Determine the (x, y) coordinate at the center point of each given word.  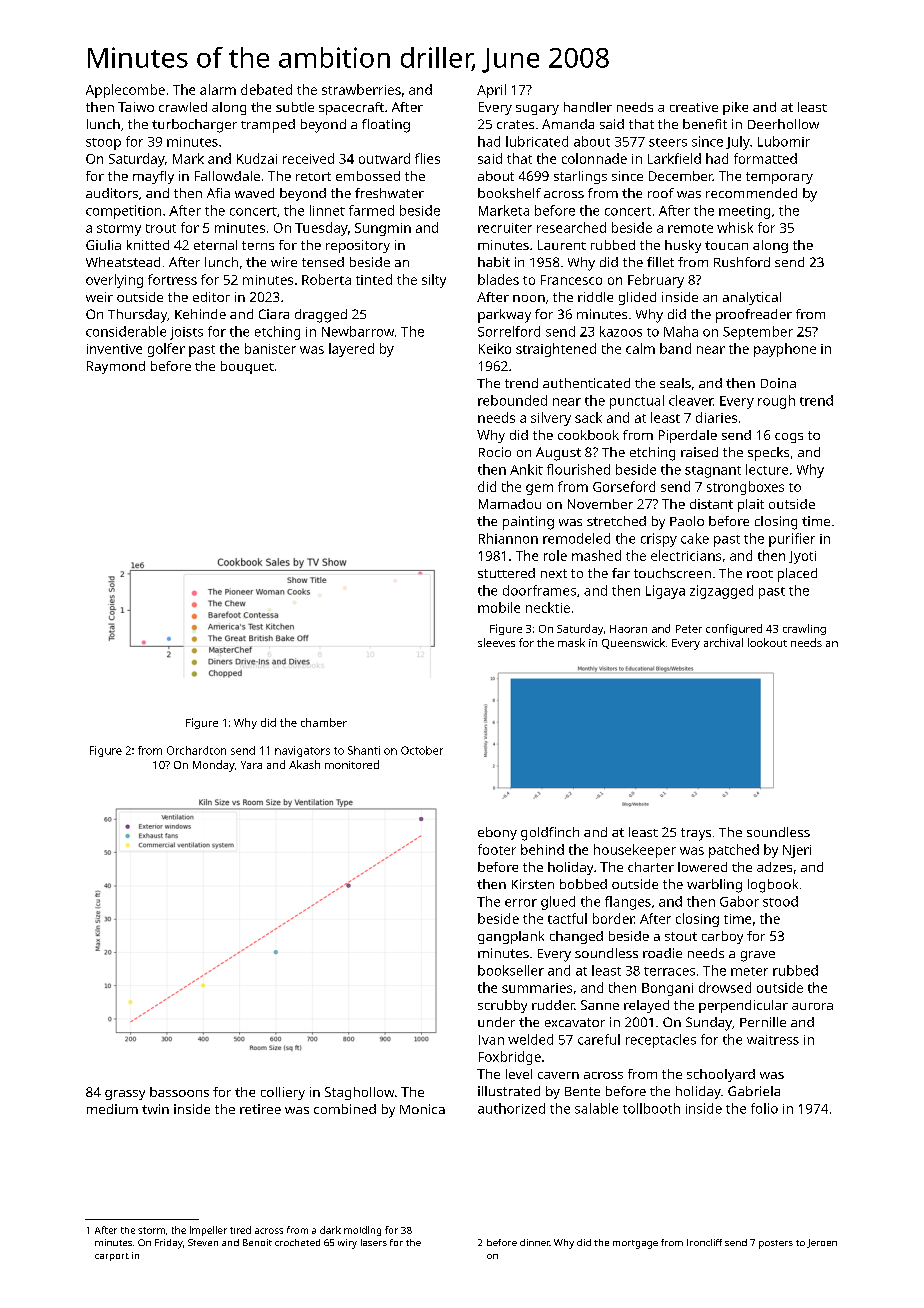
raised (699, 452)
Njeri (797, 851)
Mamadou (510, 504)
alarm (218, 89)
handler (588, 107)
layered (351, 350)
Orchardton (196, 750)
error (521, 903)
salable (596, 1108)
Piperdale (688, 436)
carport (112, 1257)
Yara (251, 765)
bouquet (247, 367)
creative (694, 107)
